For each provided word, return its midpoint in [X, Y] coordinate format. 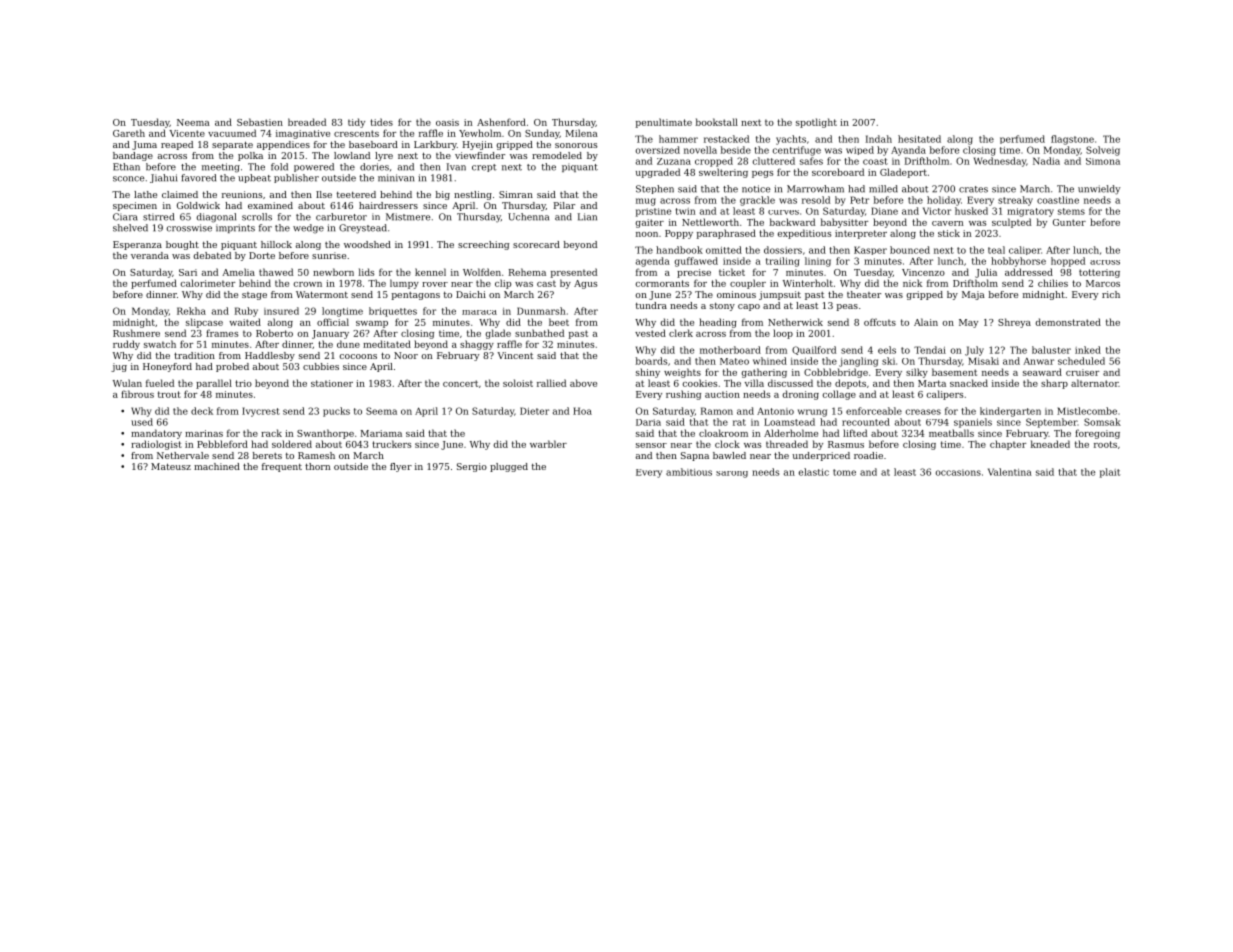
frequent [282, 467]
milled [883, 189]
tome [844, 472]
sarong [732, 474]
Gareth [129, 133]
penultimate [664, 123]
